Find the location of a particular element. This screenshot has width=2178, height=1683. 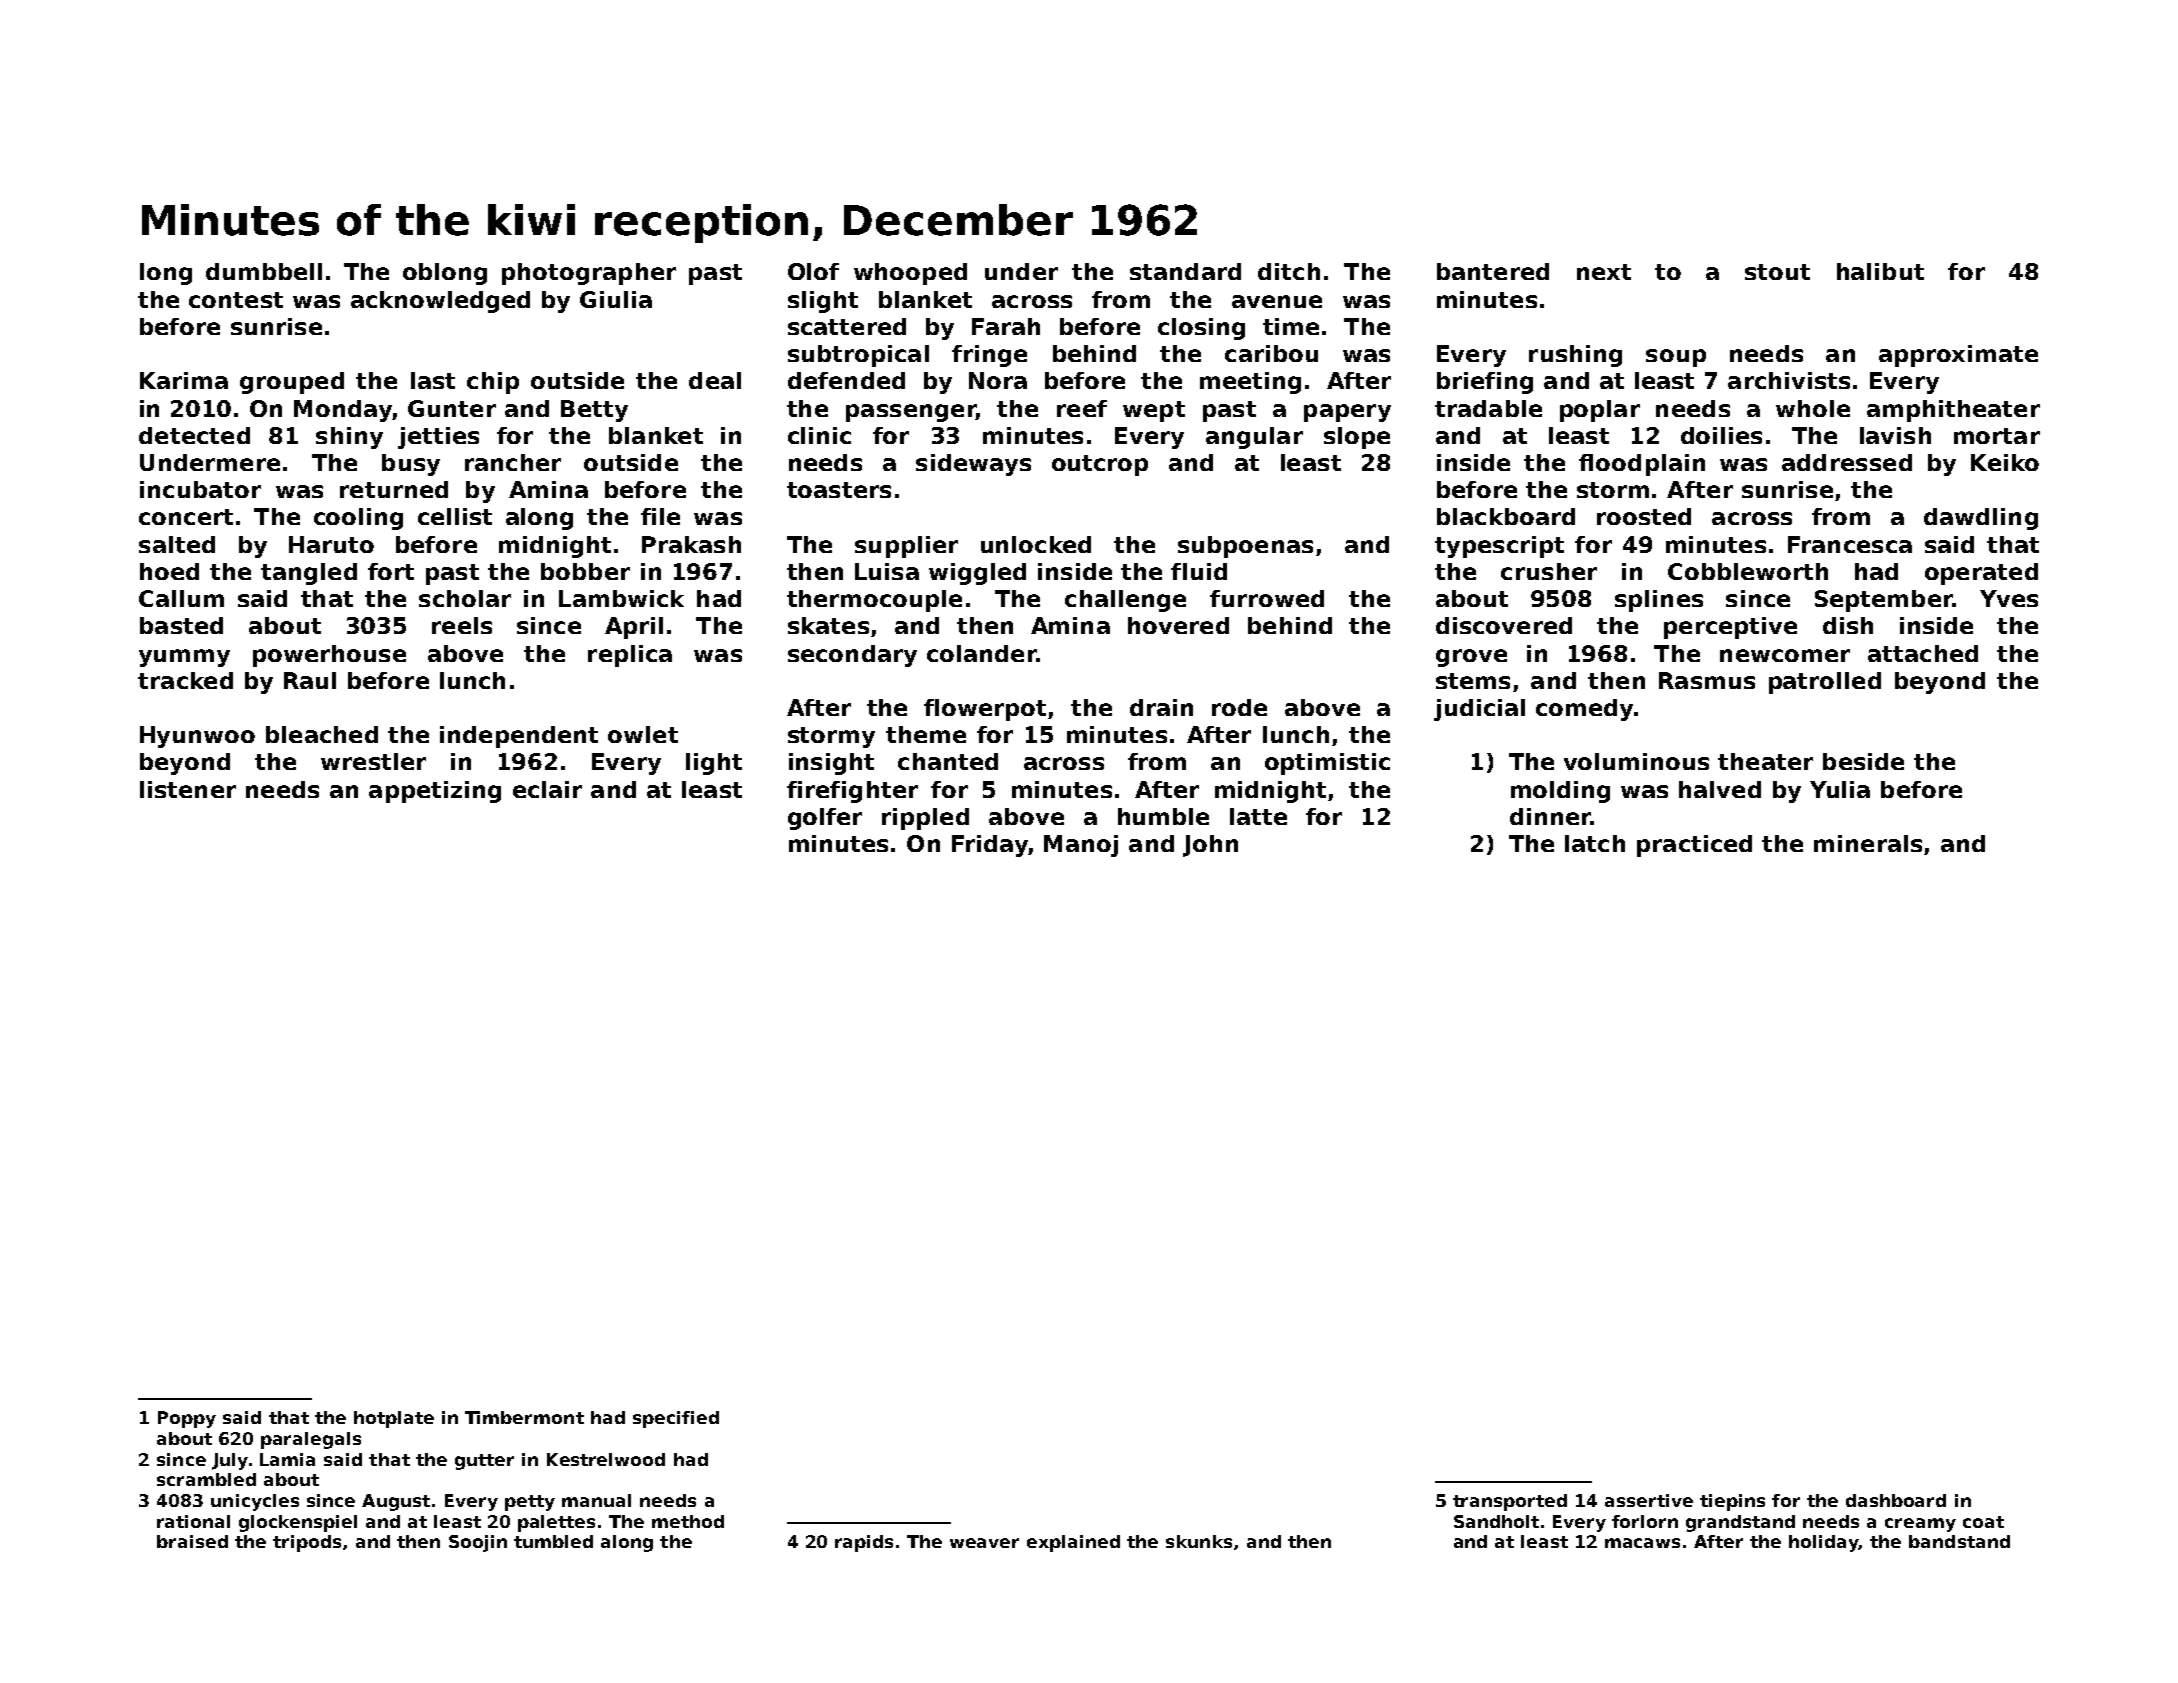

specified is located at coordinates (676, 1419).
